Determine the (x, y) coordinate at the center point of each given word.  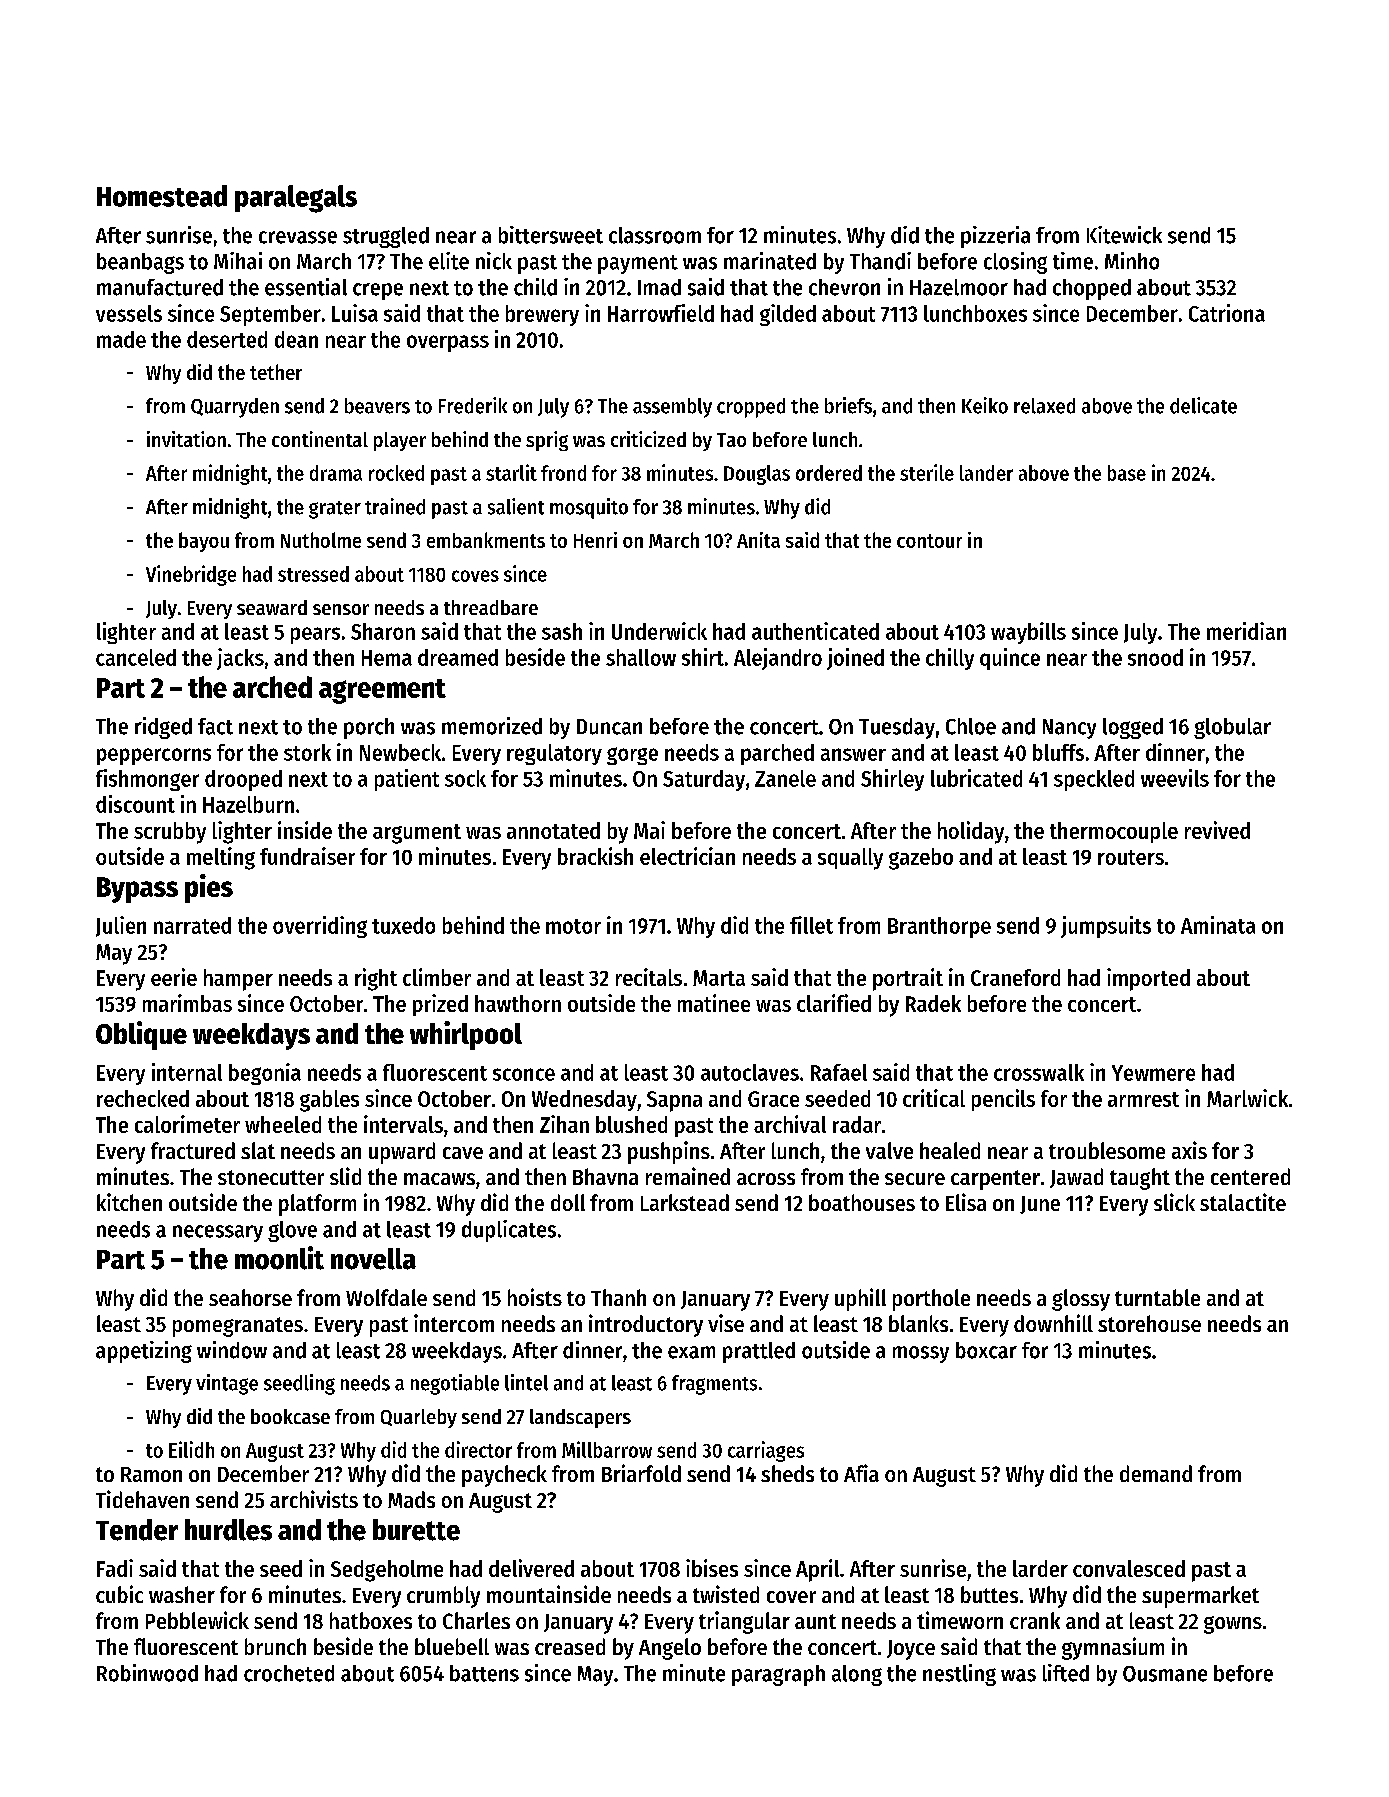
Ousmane (1165, 1674)
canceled (136, 657)
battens (484, 1673)
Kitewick (1124, 235)
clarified (834, 1003)
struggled (386, 237)
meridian (1246, 631)
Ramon (151, 1474)
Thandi (880, 261)
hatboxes (371, 1620)
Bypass (137, 890)
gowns (1233, 1625)
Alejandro (778, 659)
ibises (712, 1568)
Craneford (1015, 977)
